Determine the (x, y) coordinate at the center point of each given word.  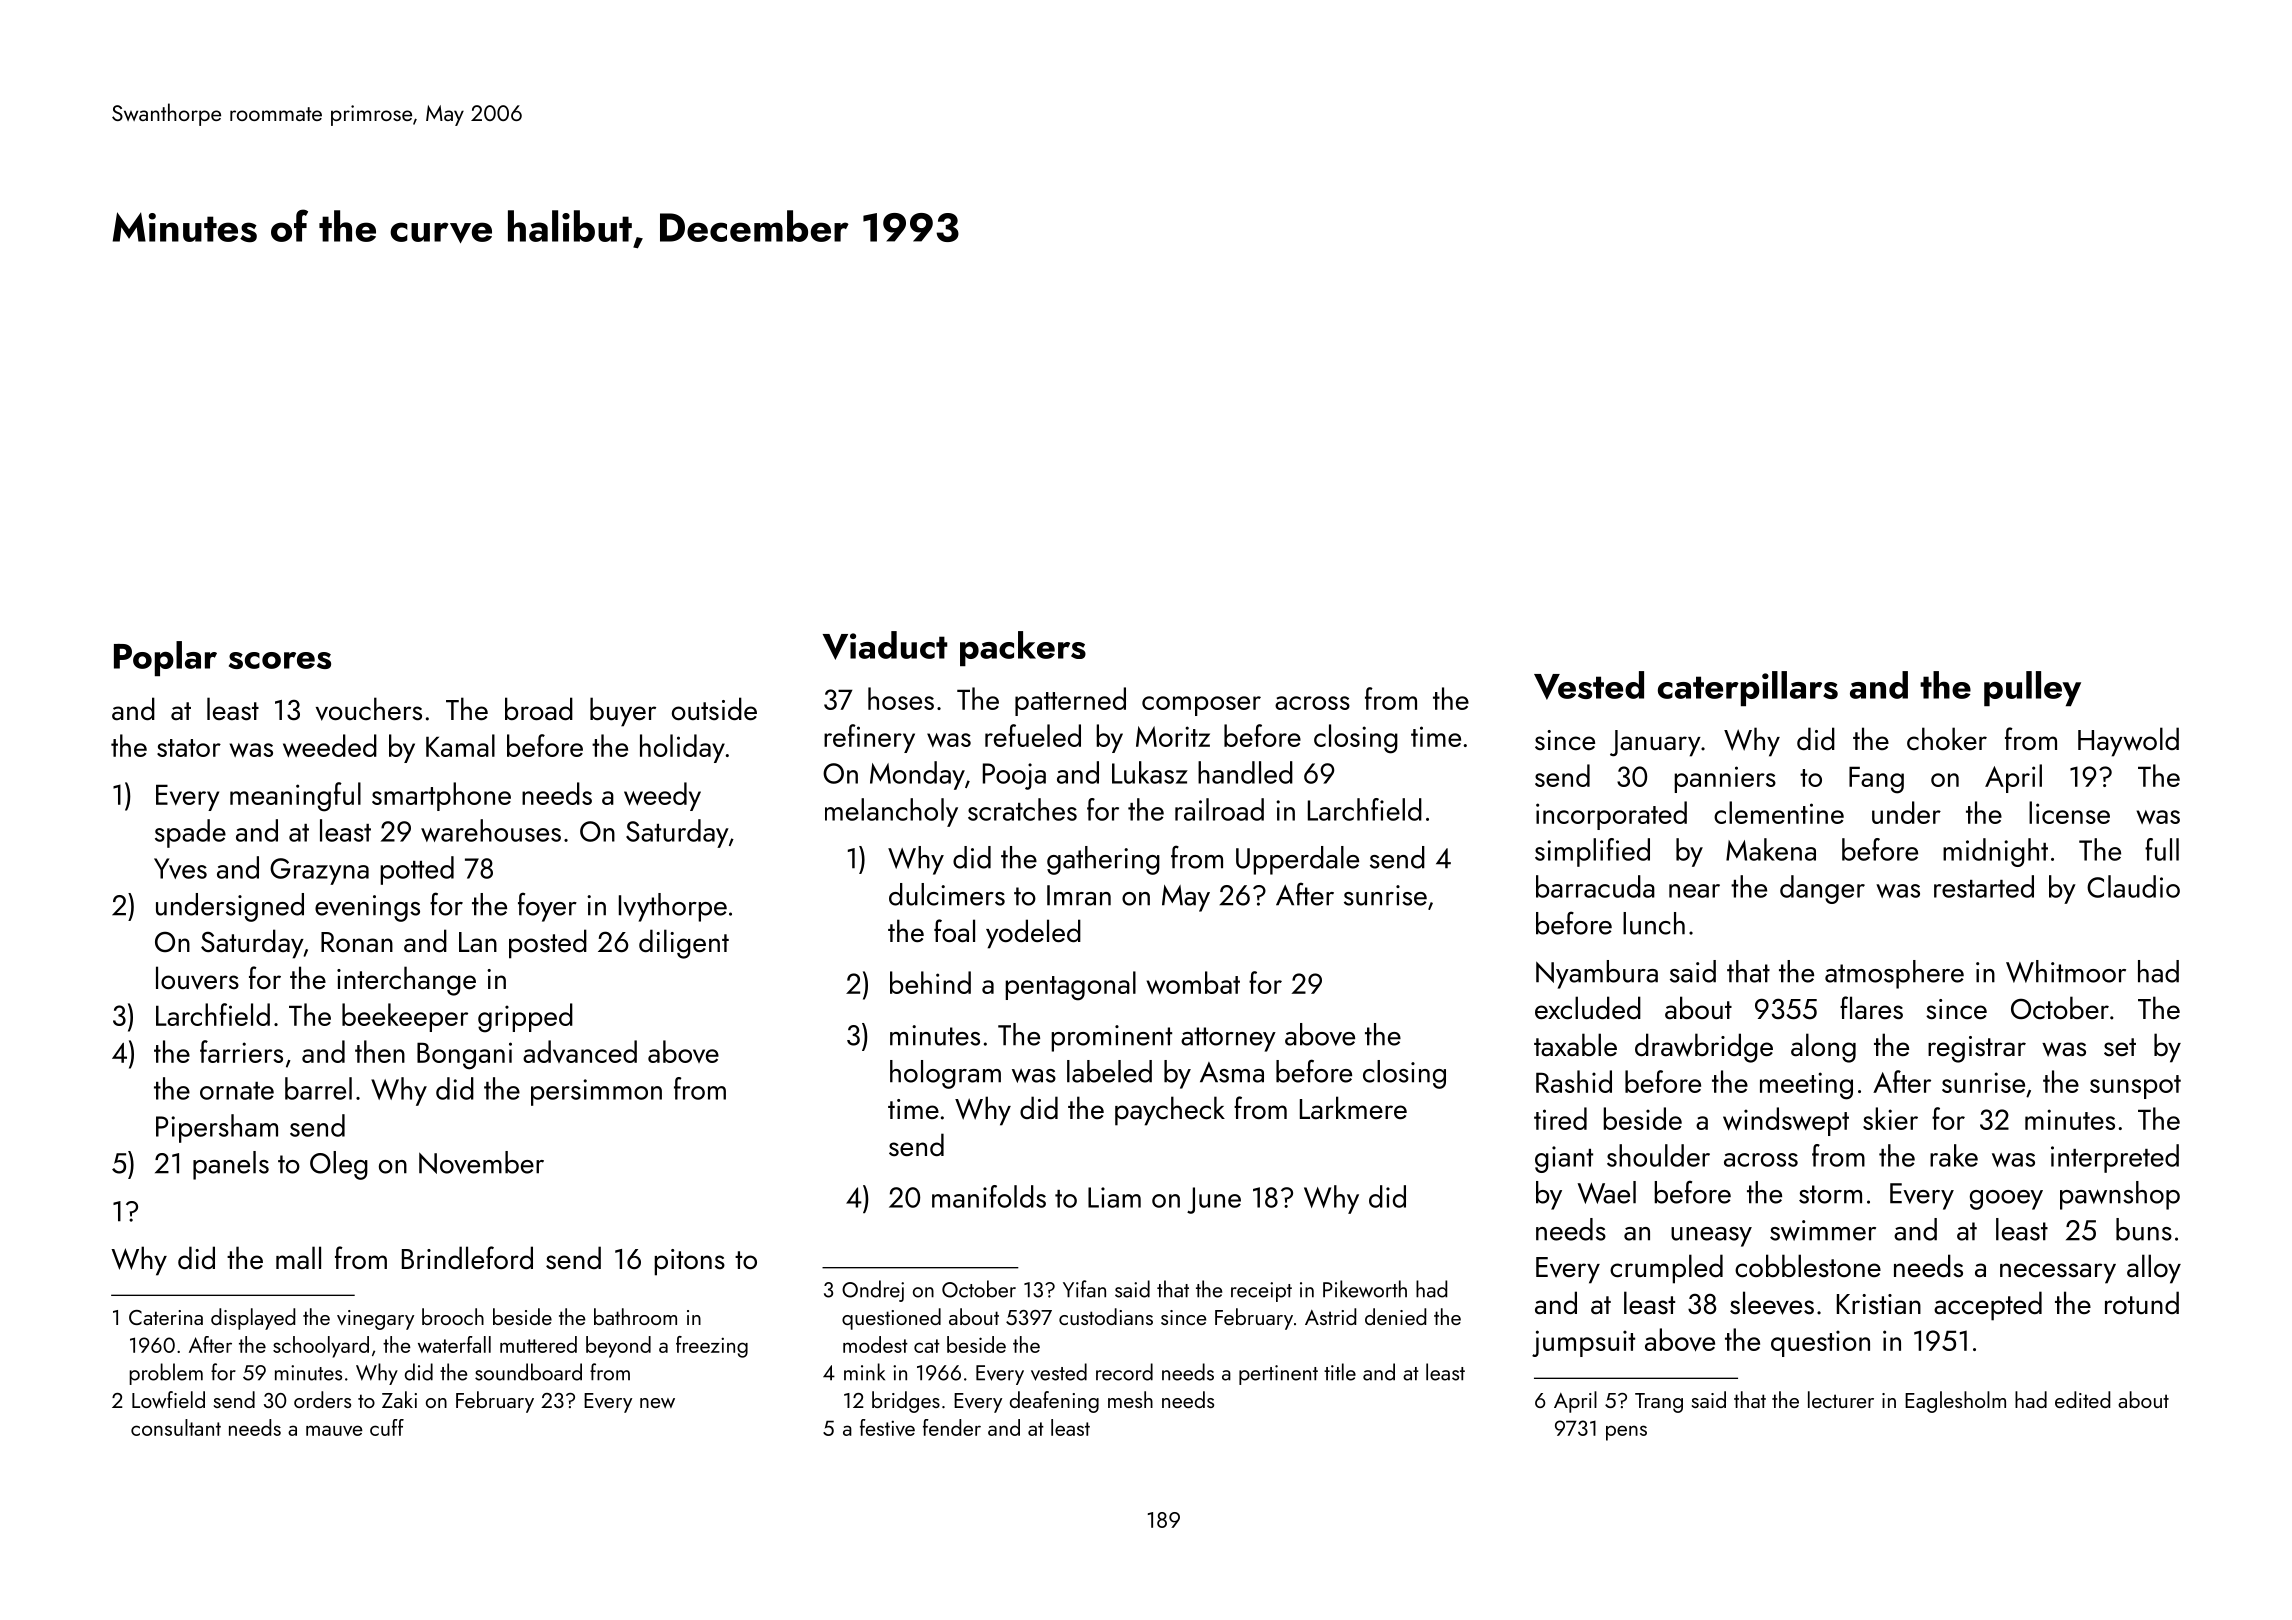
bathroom (635, 1316)
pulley (2032, 688)
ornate (237, 1091)
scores (280, 660)
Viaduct (885, 645)
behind (930, 982)
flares (1871, 1008)
